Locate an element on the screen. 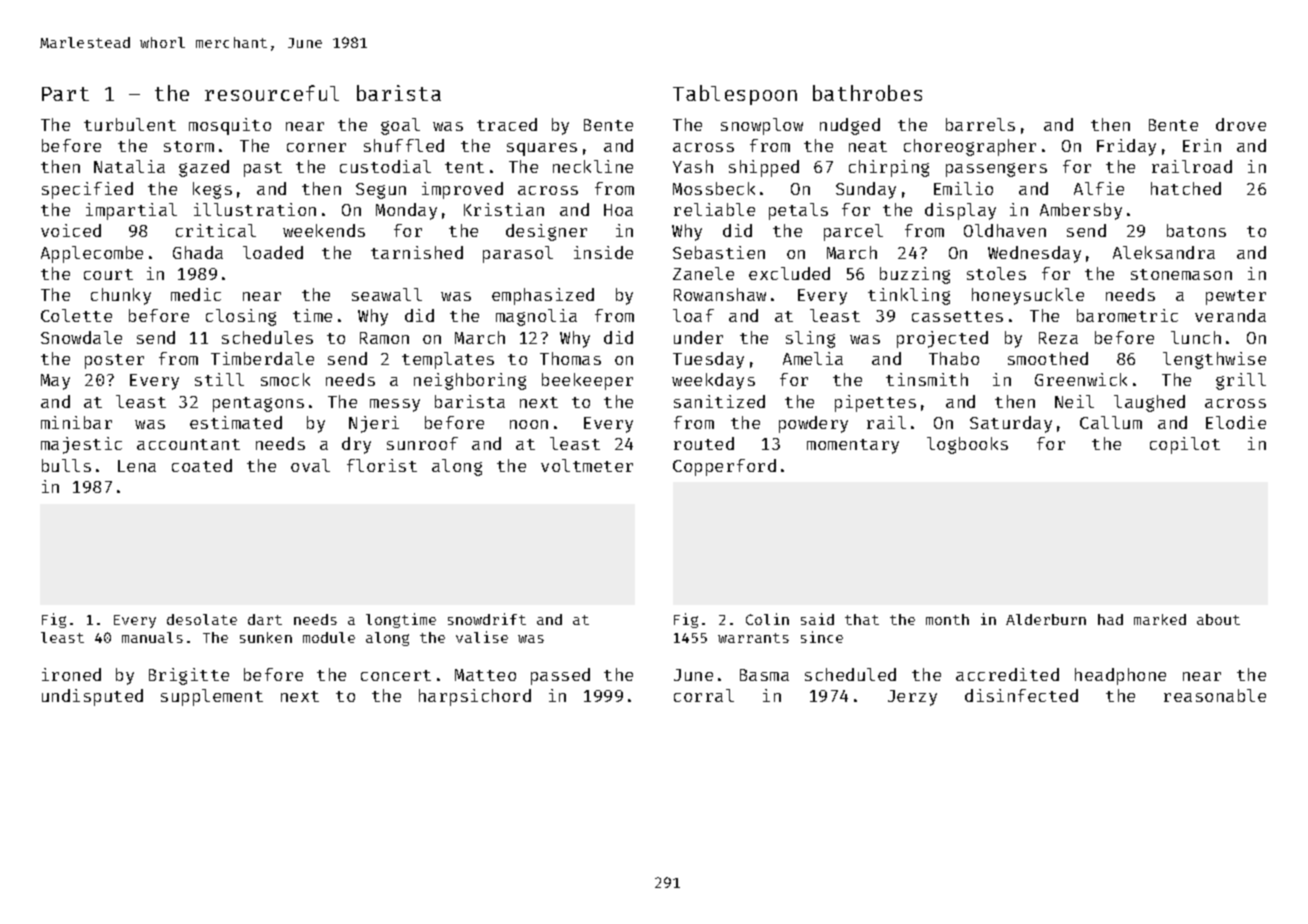  desolate is located at coordinates (202, 619).
